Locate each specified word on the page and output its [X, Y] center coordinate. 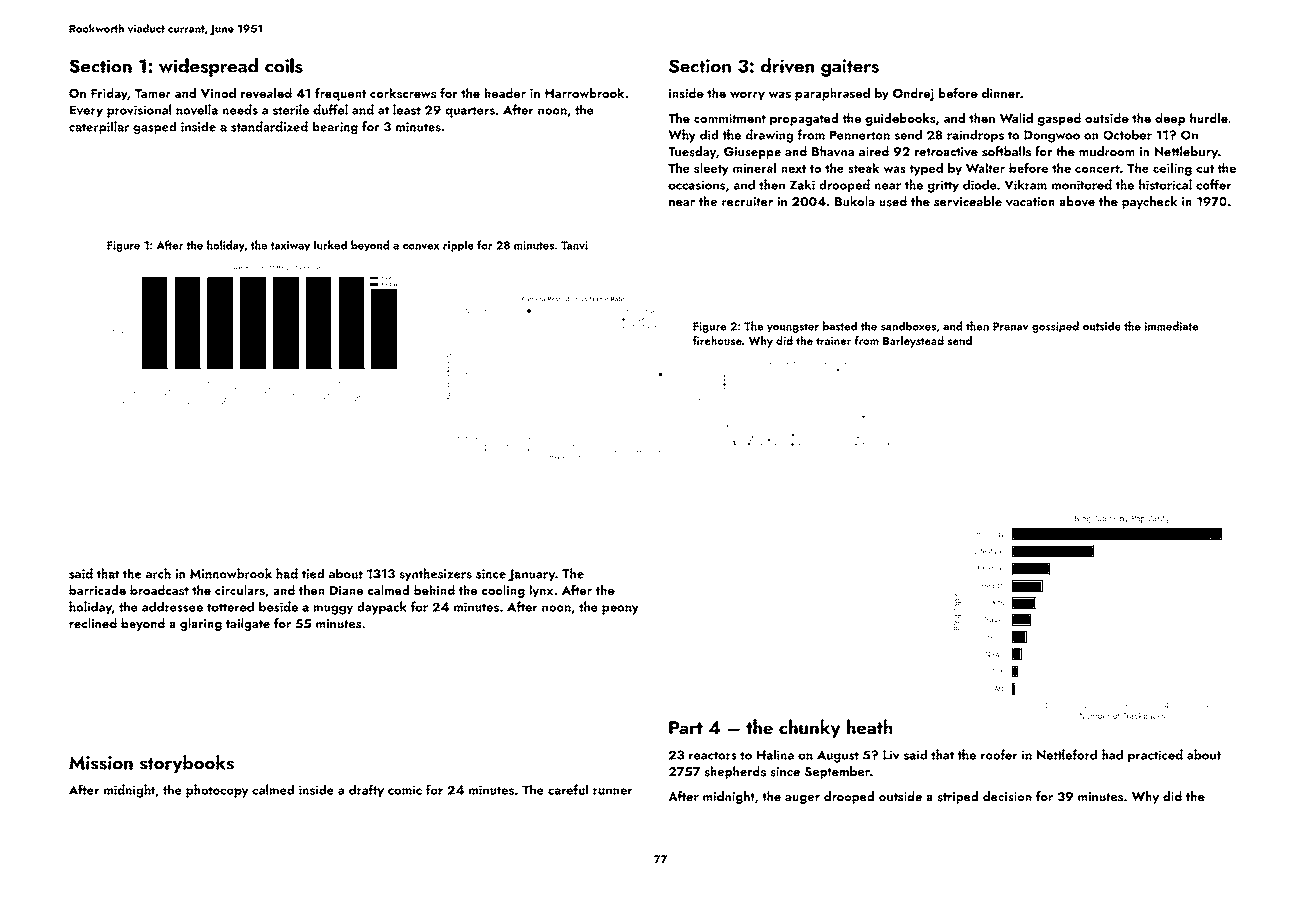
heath [869, 727]
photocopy [217, 791]
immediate [1171, 326]
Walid [1016, 118]
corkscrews [403, 93]
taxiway [290, 246]
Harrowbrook [584, 93]
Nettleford [1067, 754]
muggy [333, 610]
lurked [330, 245]
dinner [1001, 93]
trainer [833, 341]
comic [405, 790]
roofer [999, 754]
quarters [470, 112]
